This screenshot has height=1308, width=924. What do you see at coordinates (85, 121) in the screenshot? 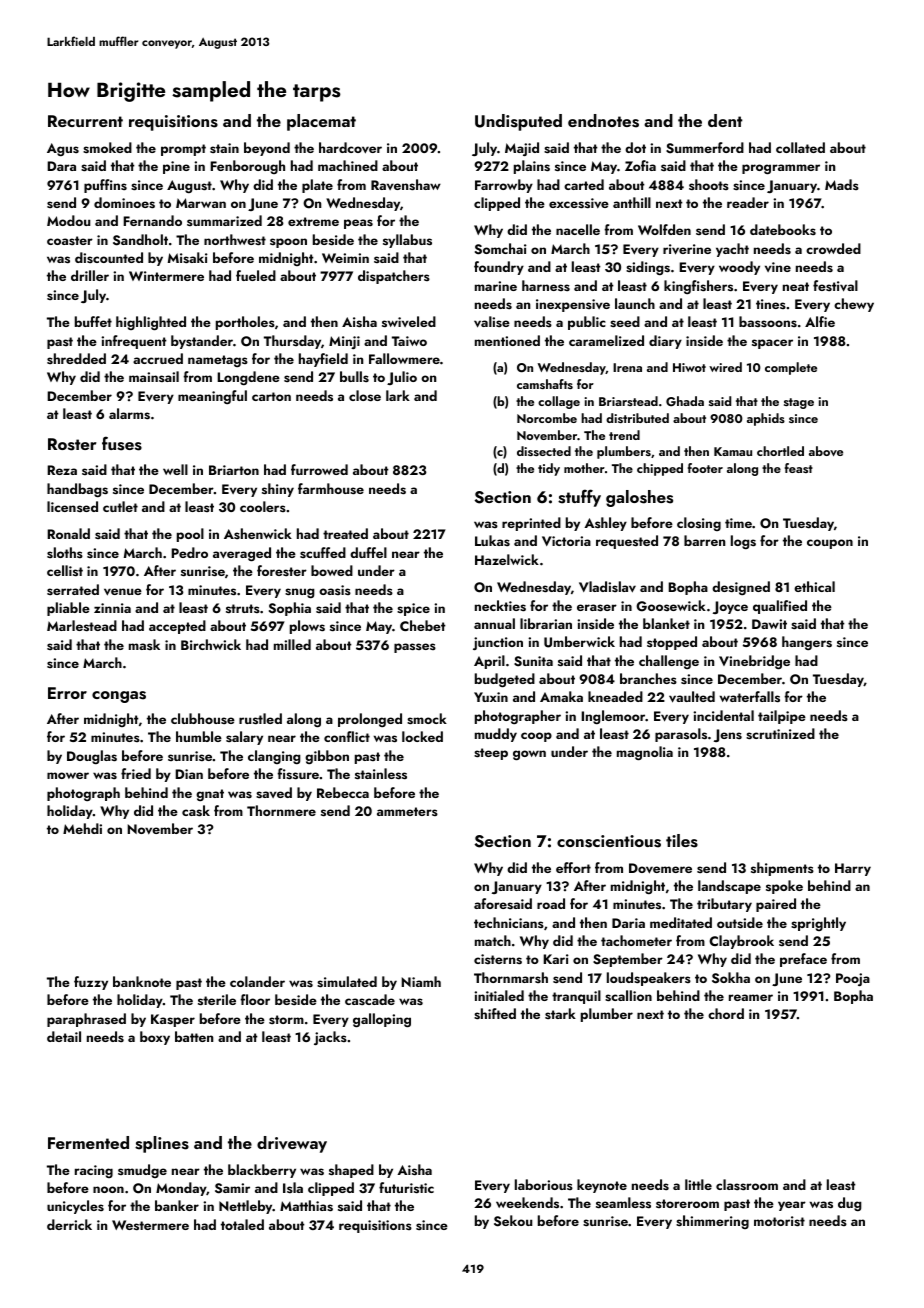
I see `Recurrent` at bounding box center [85, 121].
